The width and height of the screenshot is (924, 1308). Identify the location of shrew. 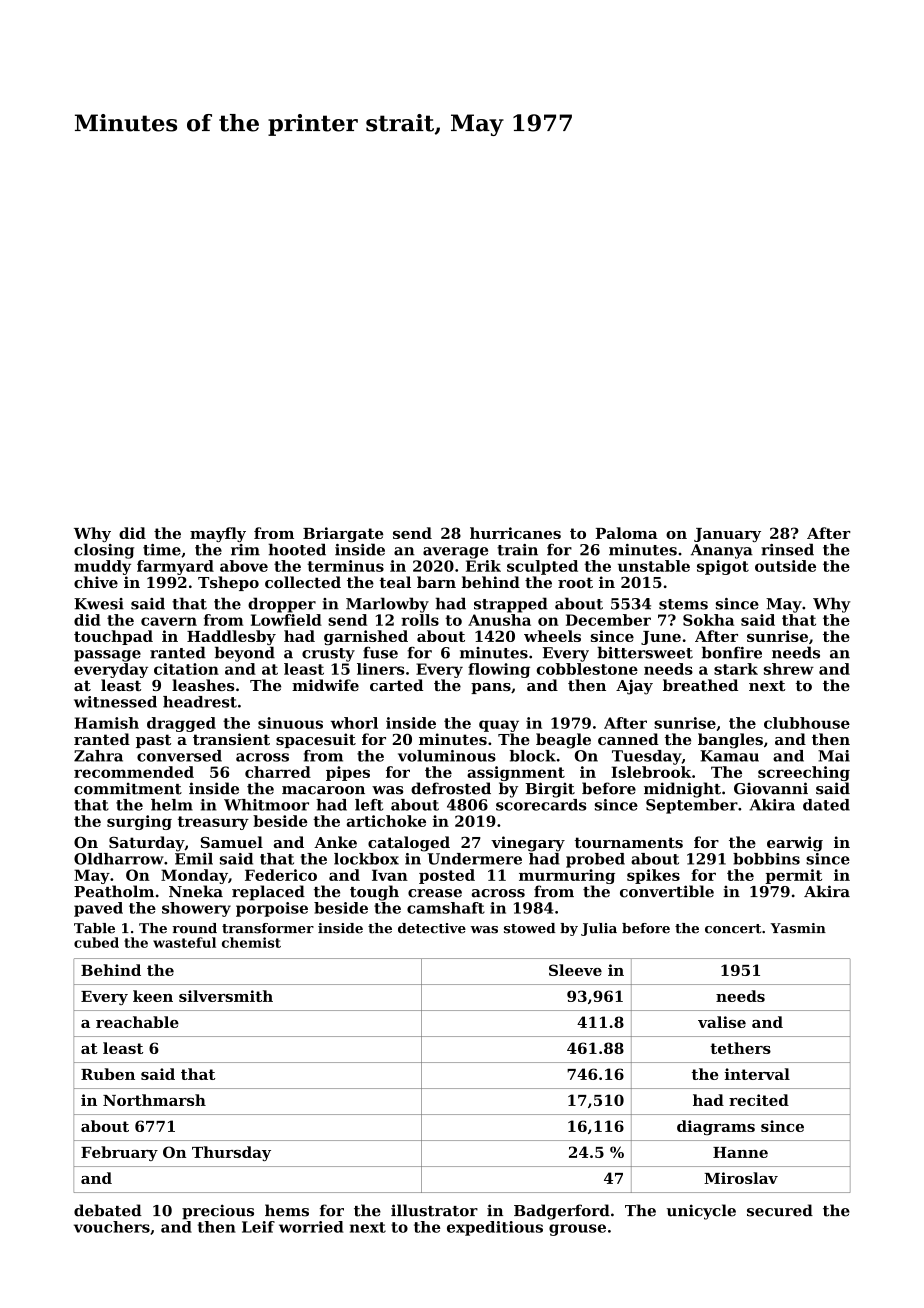
(789, 669).
